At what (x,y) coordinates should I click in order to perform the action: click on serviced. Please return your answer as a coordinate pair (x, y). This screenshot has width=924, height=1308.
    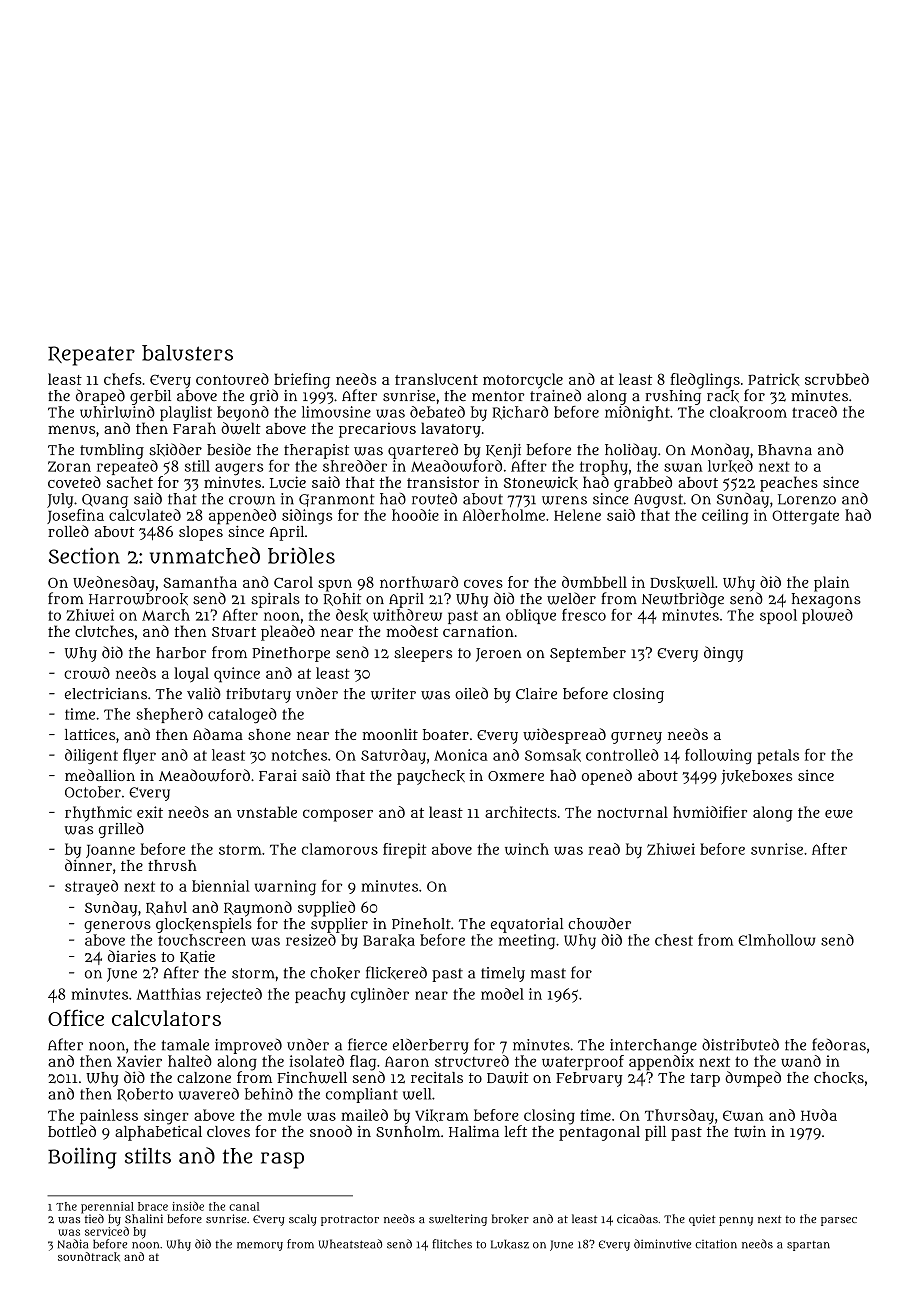
    Looking at the image, I should click on (107, 1231).
